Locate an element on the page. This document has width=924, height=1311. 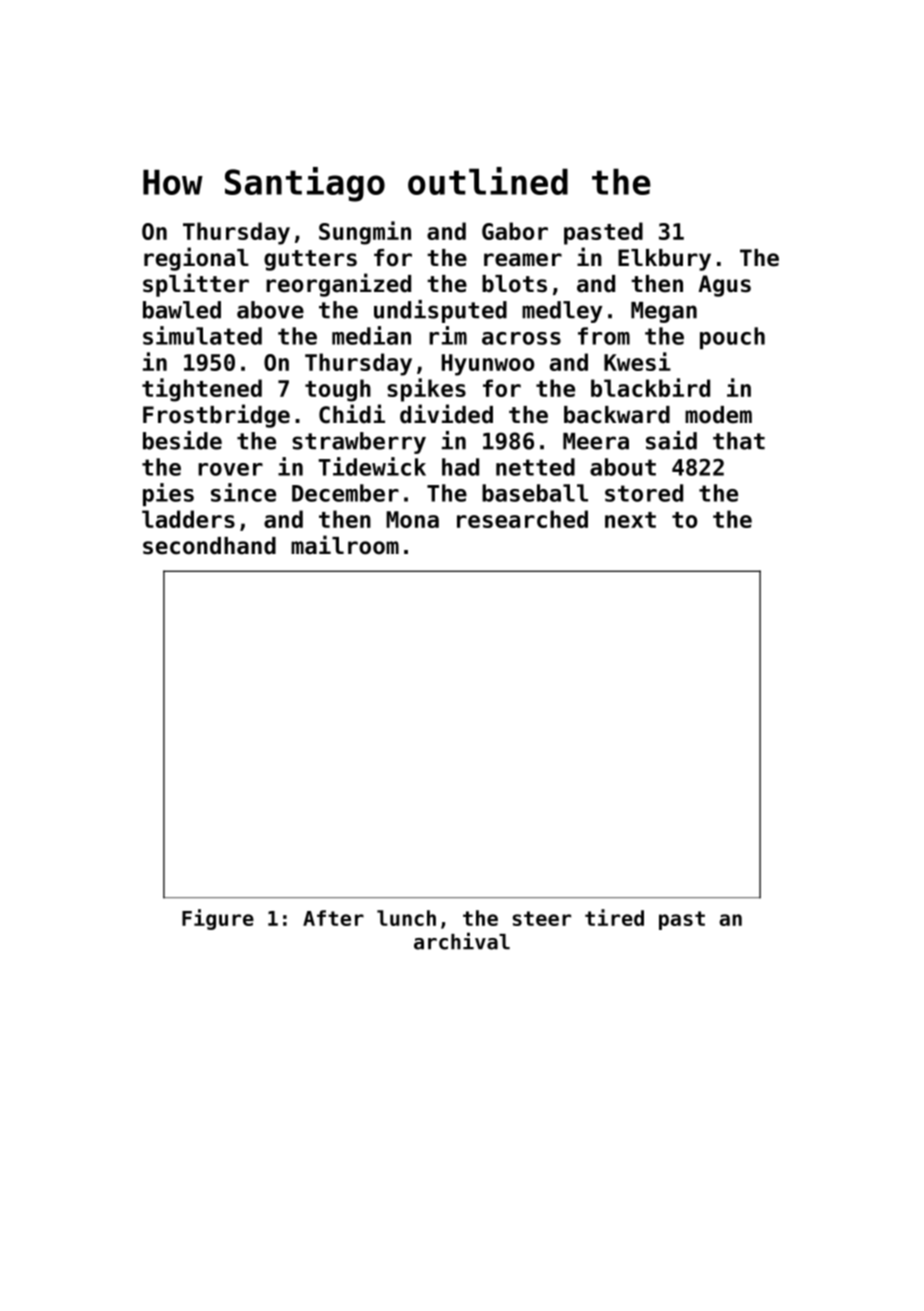
steer is located at coordinates (541, 918).
